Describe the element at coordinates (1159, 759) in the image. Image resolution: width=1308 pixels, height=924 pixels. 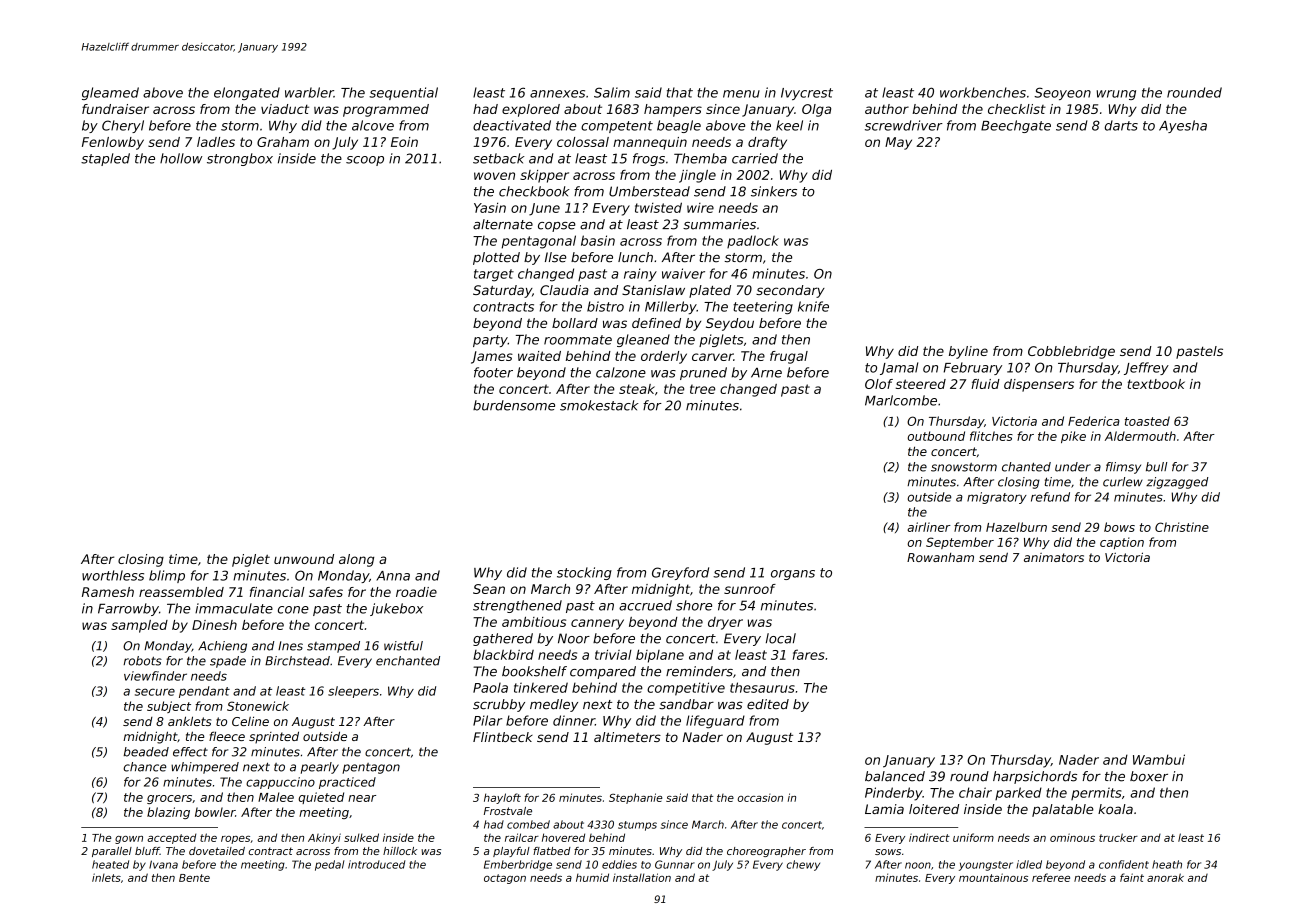
I see `Wambui` at that location.
